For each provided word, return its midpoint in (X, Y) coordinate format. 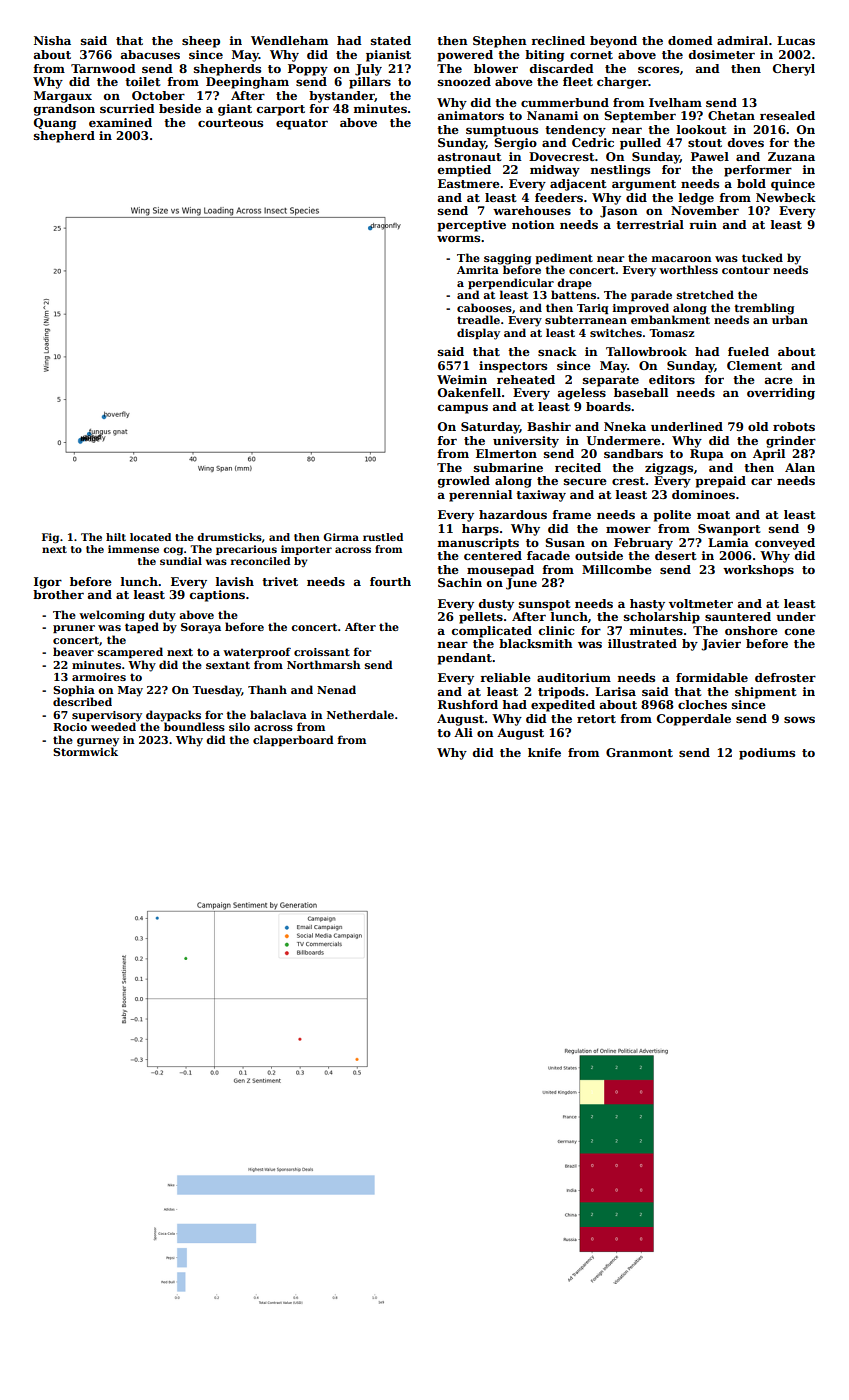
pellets (481, 618)
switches (616, 332)
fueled (748, 351)
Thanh (267, 689)
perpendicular (511, 283)
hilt (116, 537)
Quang (55, 124)
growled (464, 482)
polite (672, 516)
